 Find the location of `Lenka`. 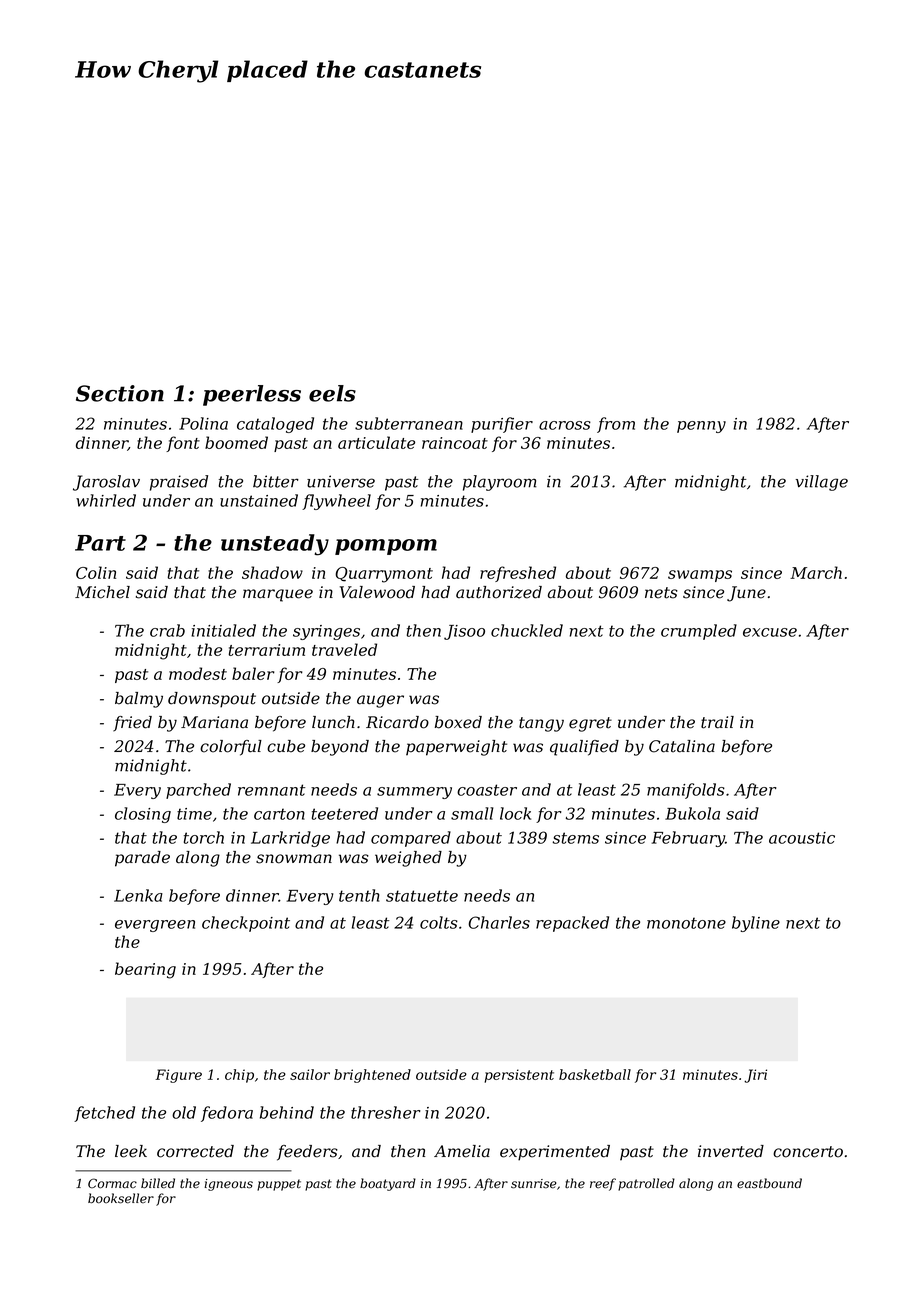

Lenka is located at coordinates (138, 895).
